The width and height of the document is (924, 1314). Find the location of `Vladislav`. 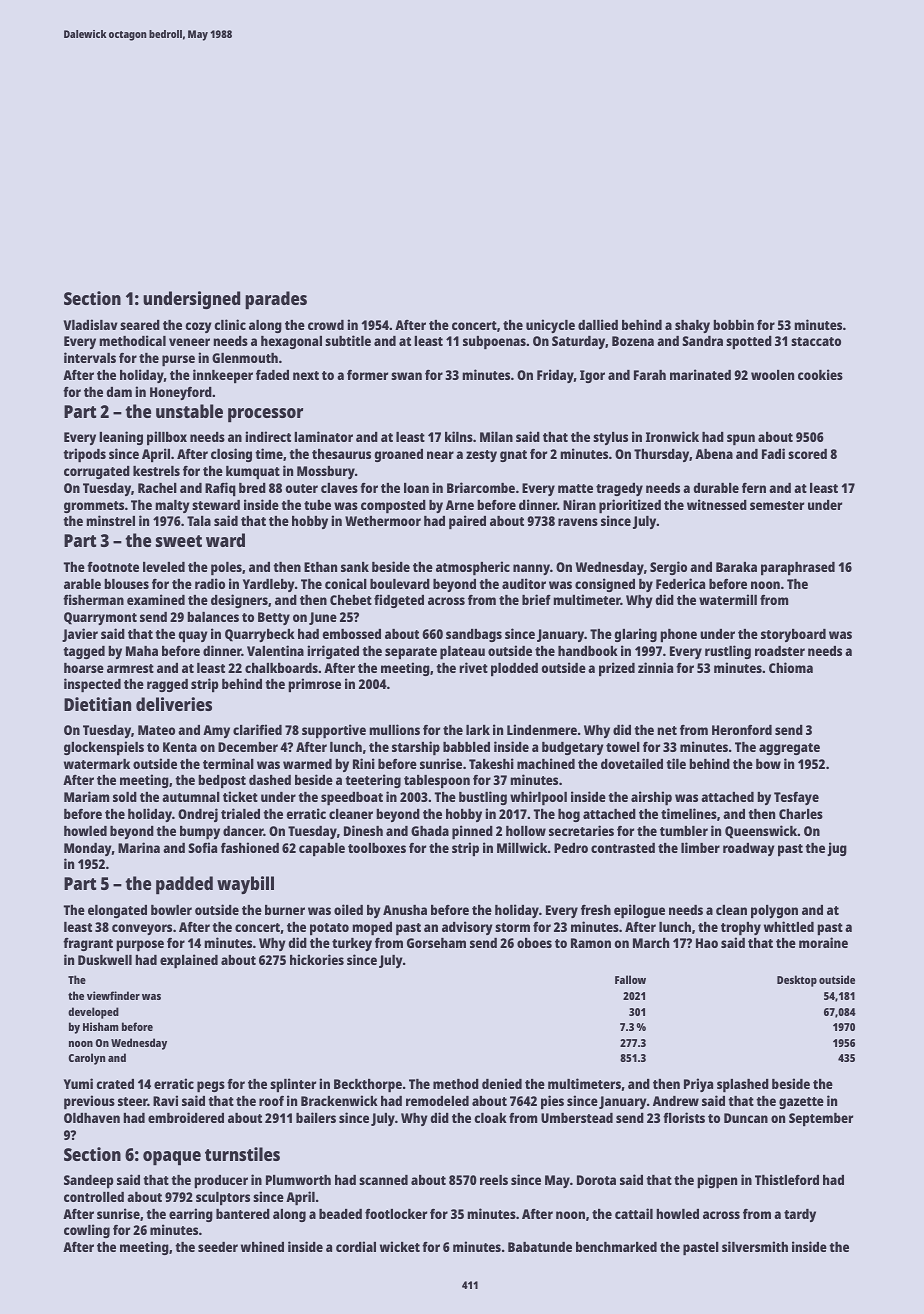

Vladislav is located at coordinates (90, 324).
